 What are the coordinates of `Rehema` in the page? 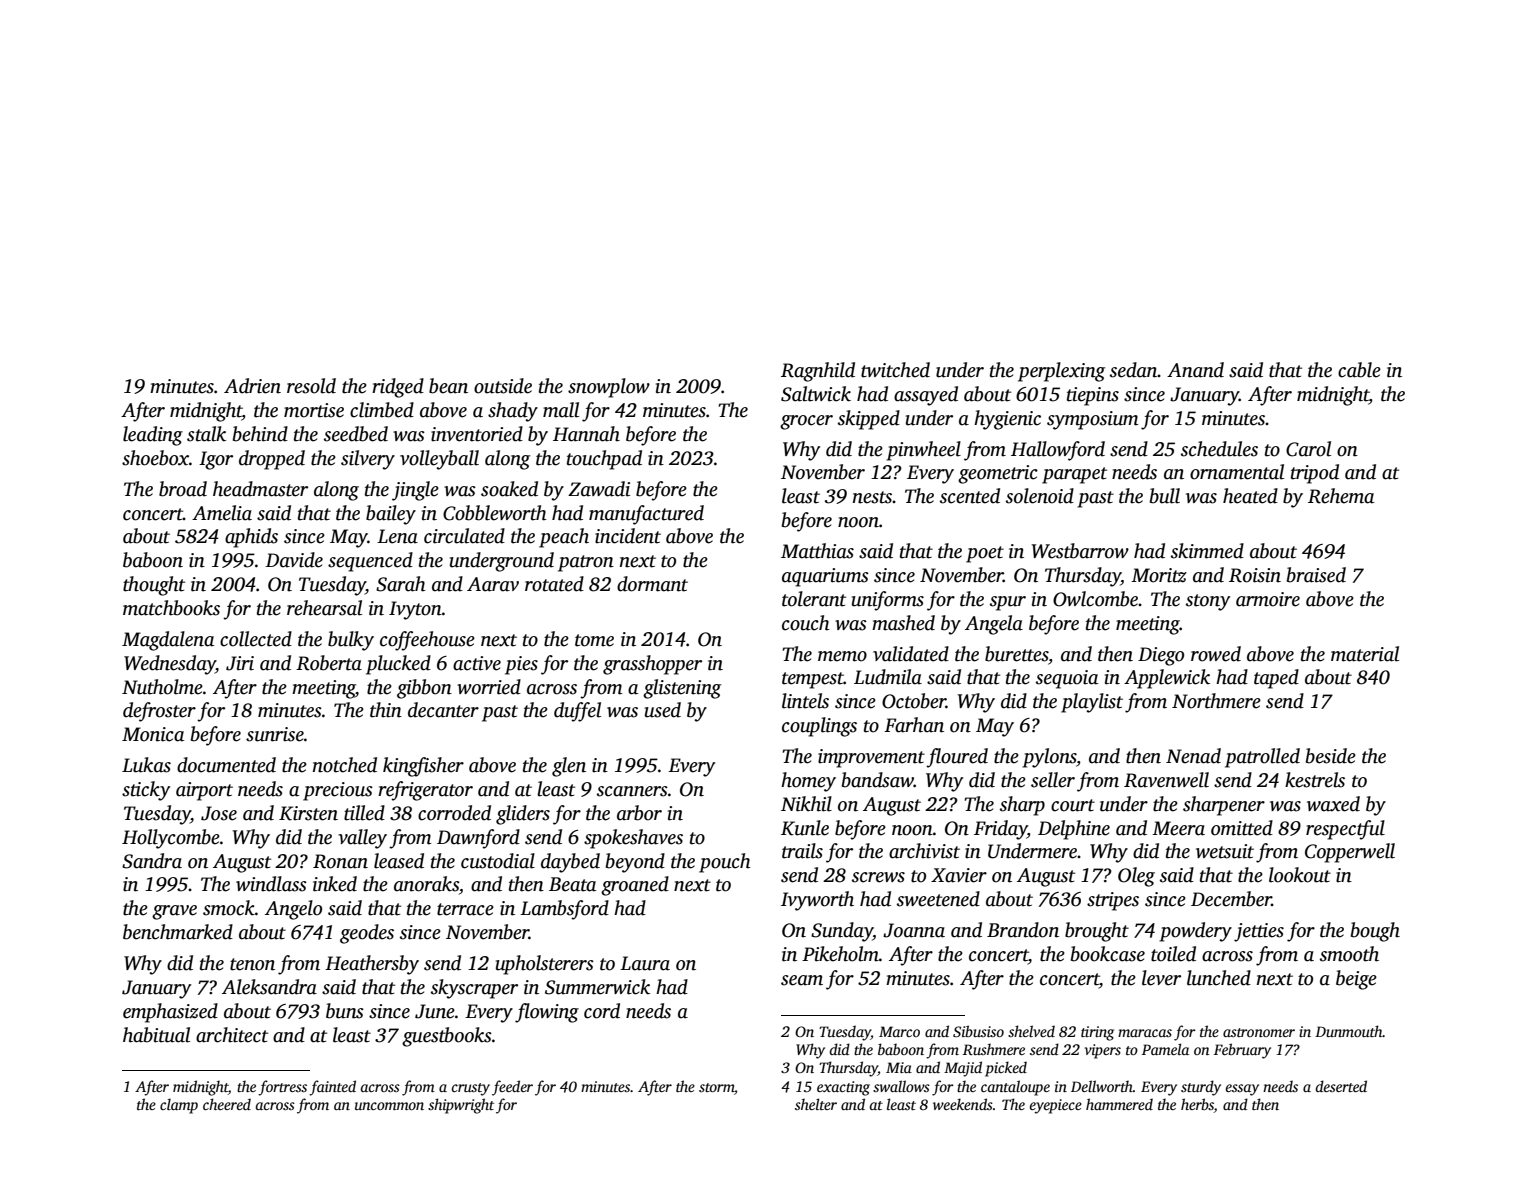 It's located at (1341, 496).
